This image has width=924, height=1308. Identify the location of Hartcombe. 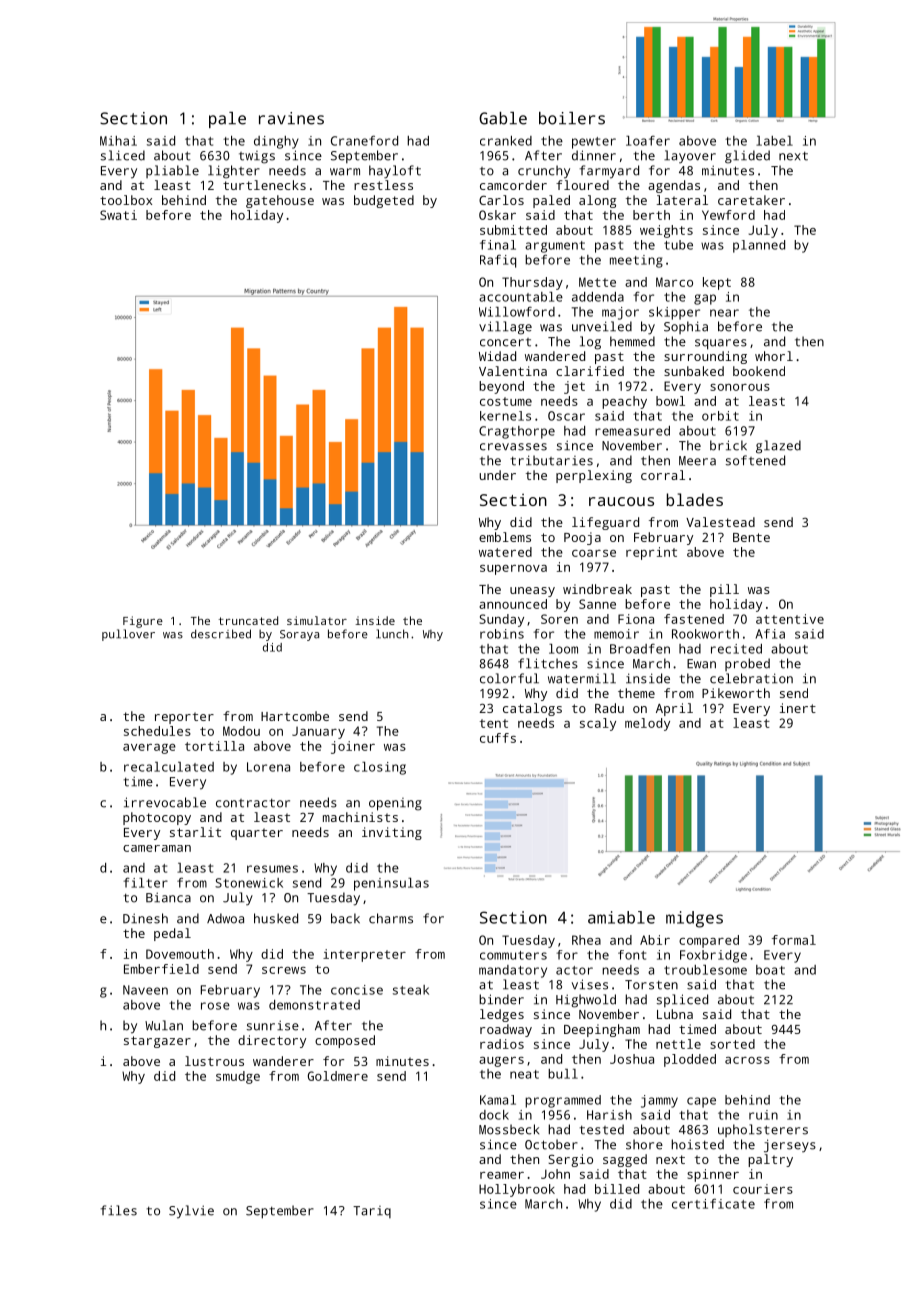
(295, 716).
